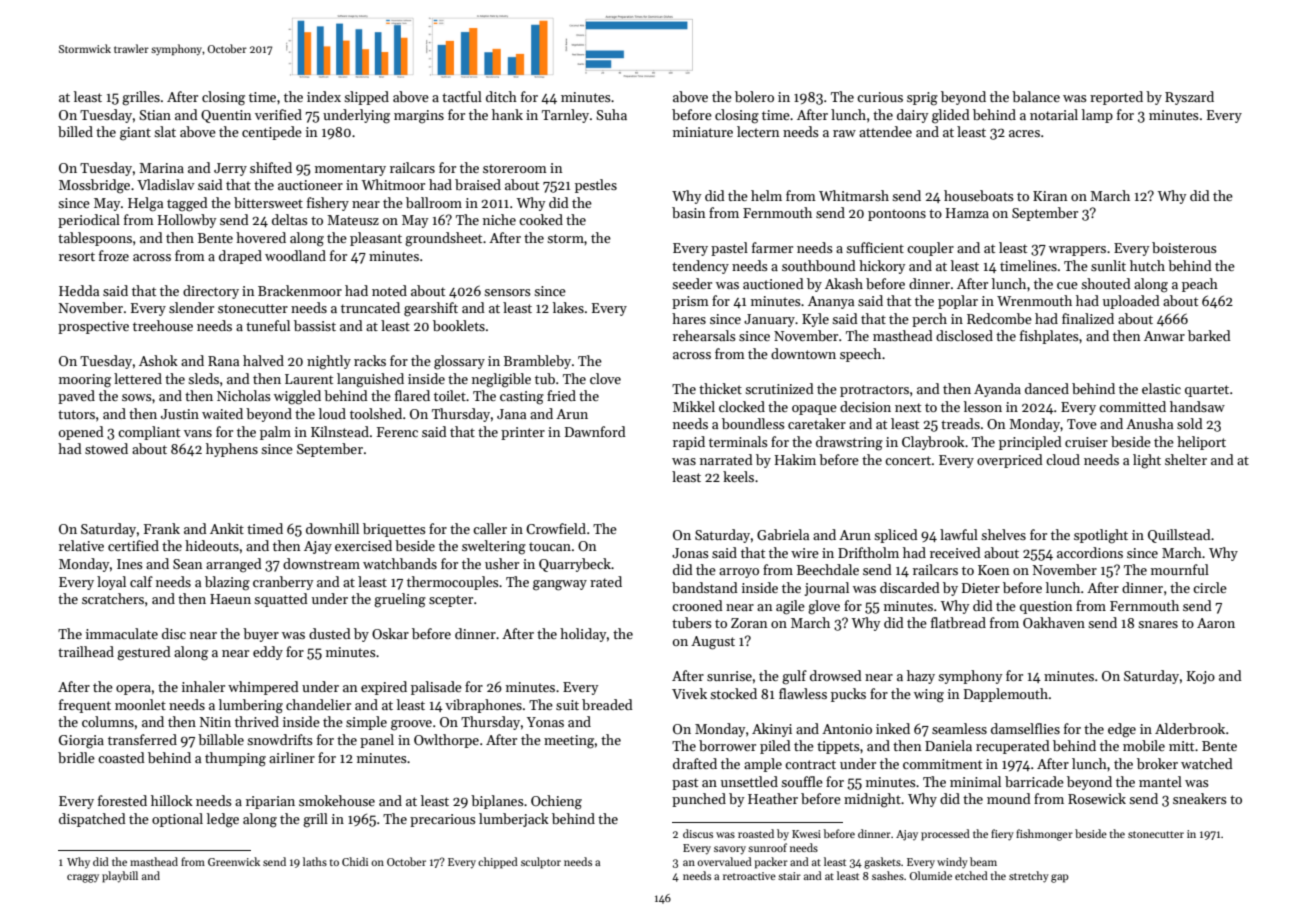  I want to click on fried, so click(561, 395).
